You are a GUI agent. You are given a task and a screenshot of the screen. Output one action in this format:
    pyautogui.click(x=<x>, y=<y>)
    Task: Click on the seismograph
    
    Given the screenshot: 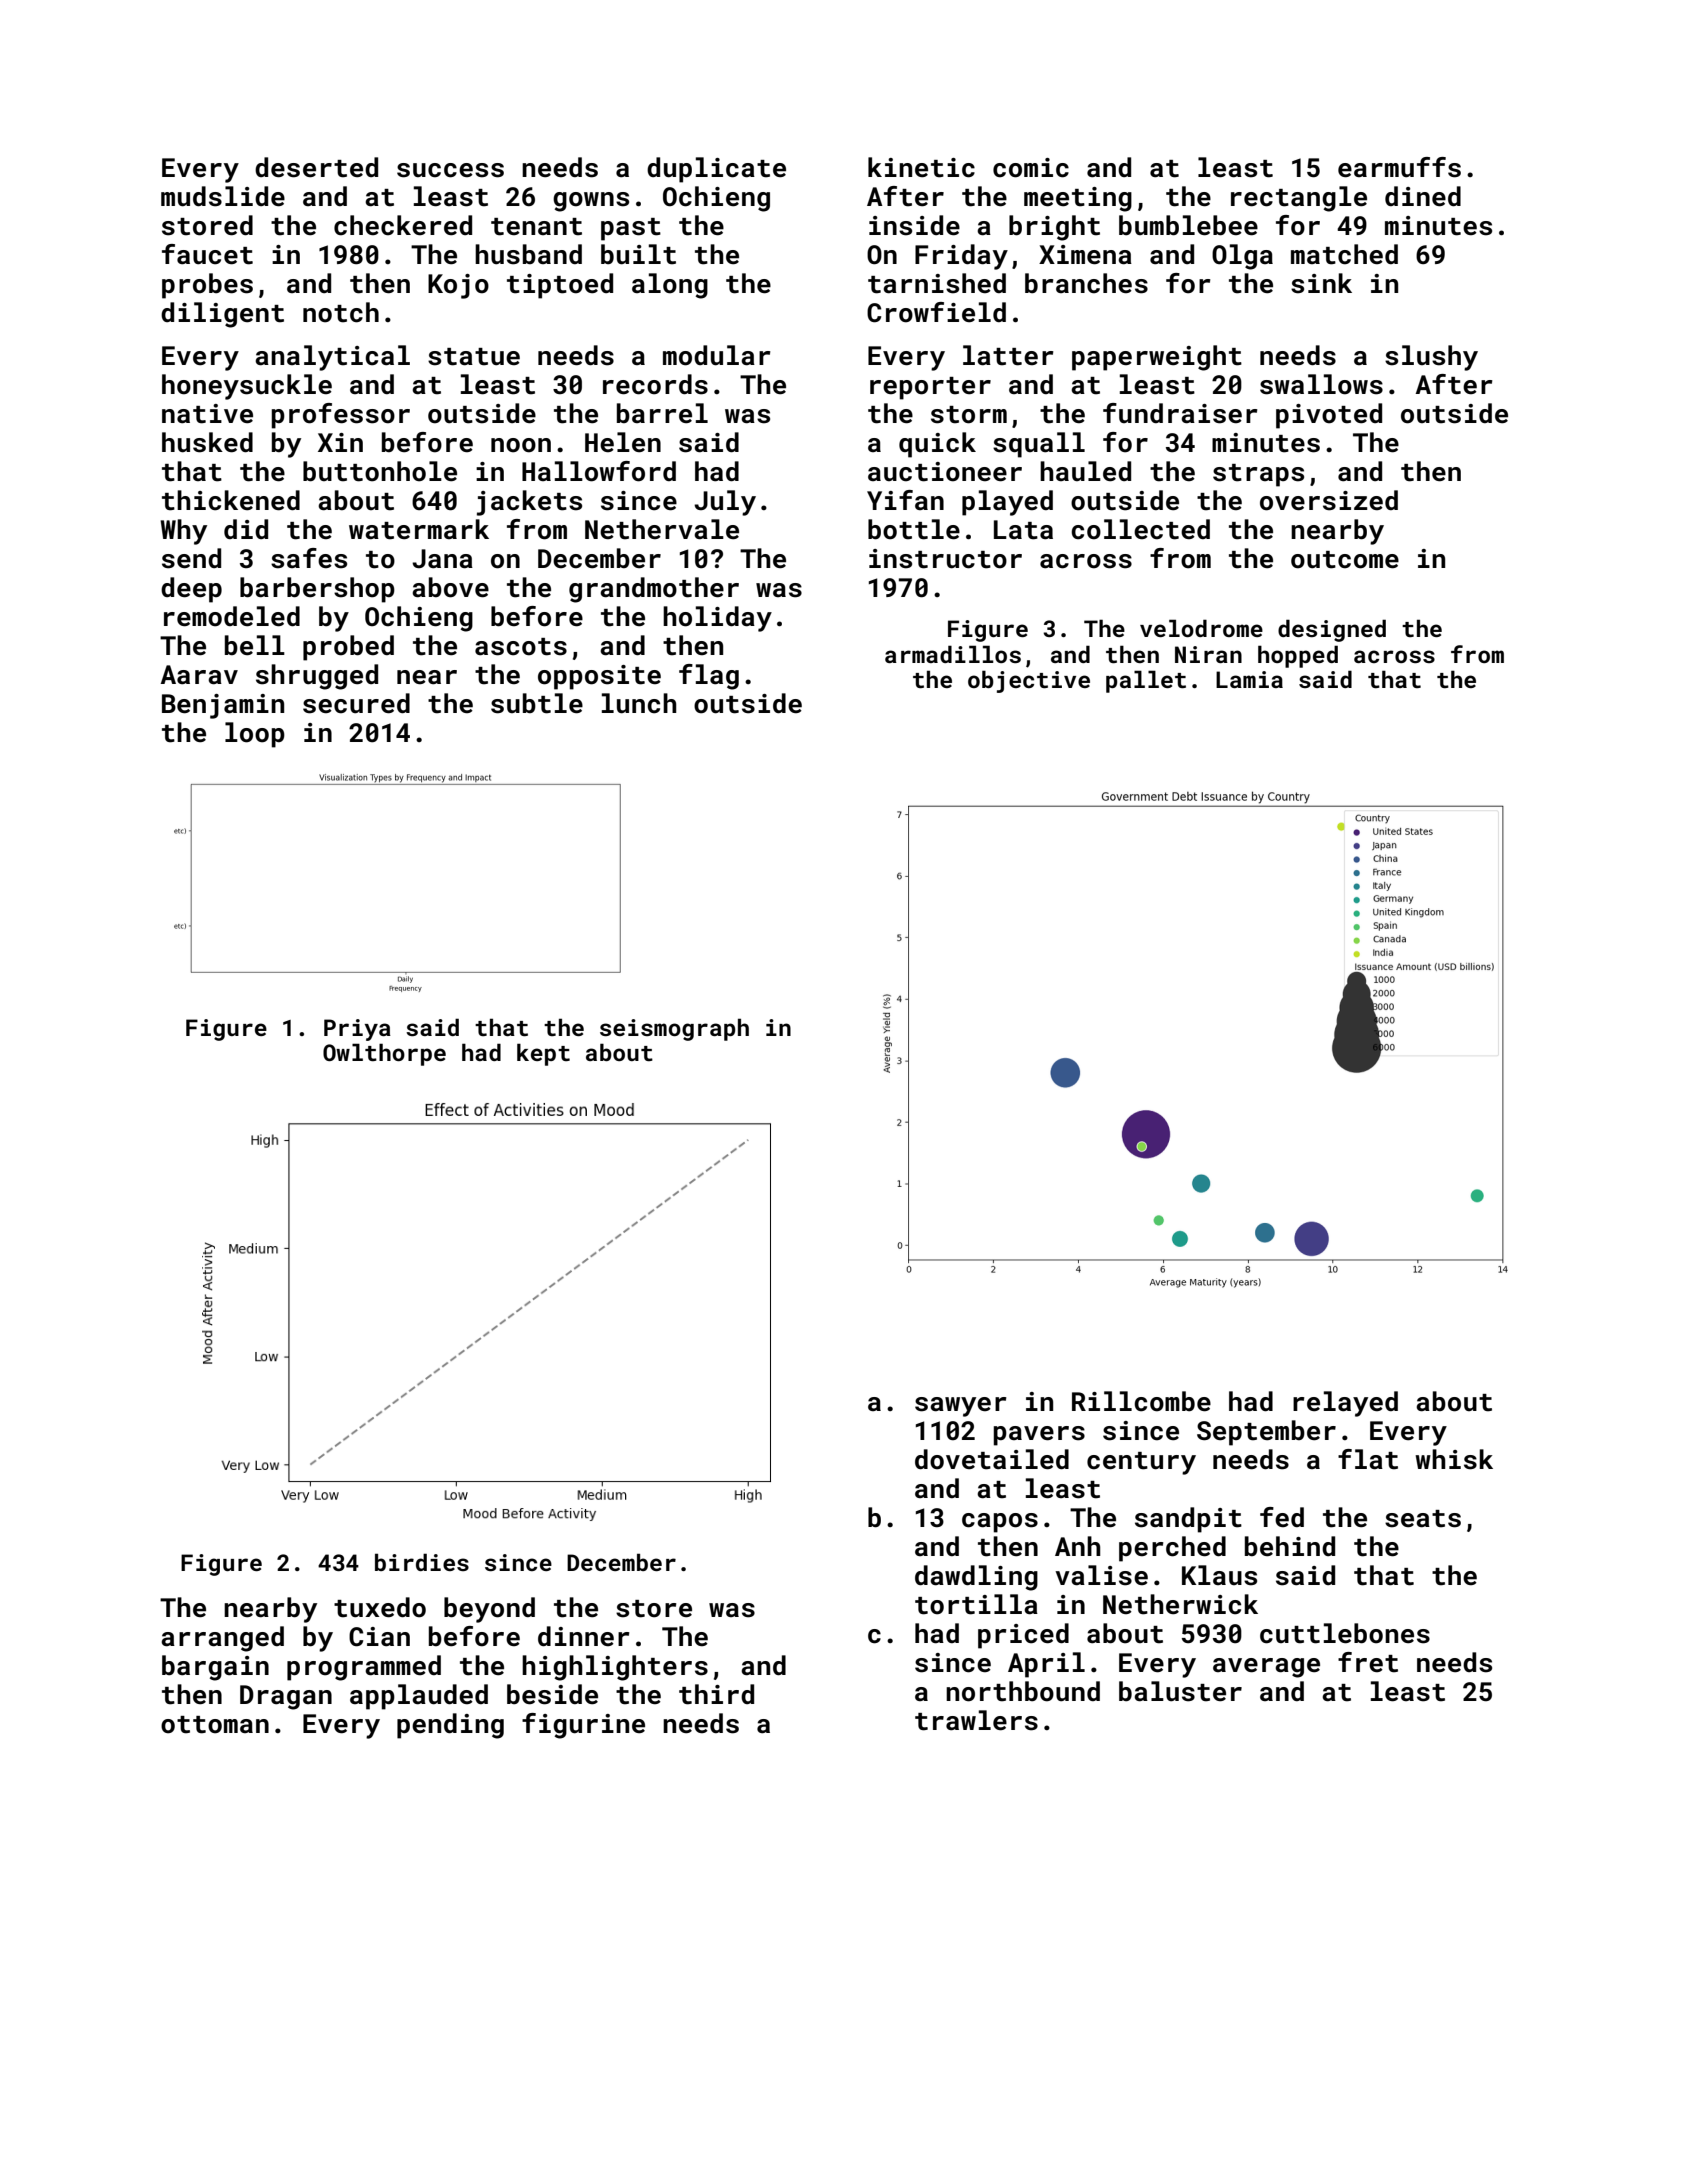 What is the action you would take?
    pyautogui.click(x=674, y=1029)
